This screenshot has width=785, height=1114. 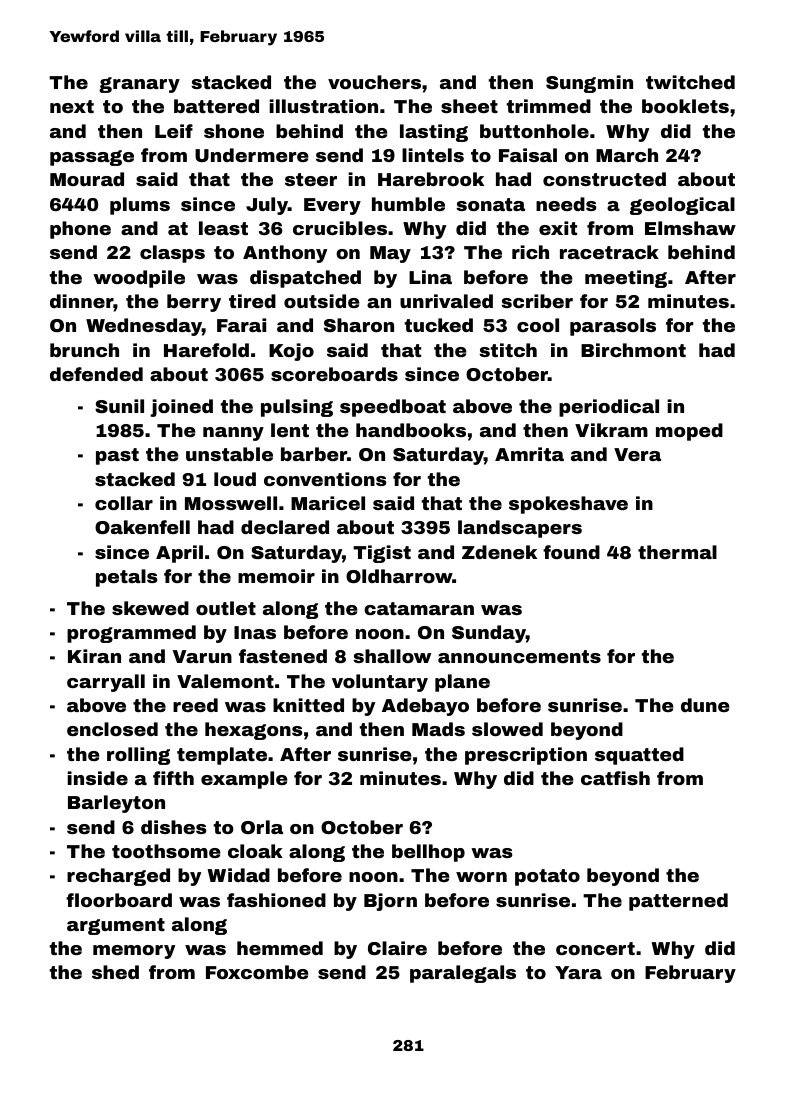 I want to click on announcements, so click(x=519, y=656).
